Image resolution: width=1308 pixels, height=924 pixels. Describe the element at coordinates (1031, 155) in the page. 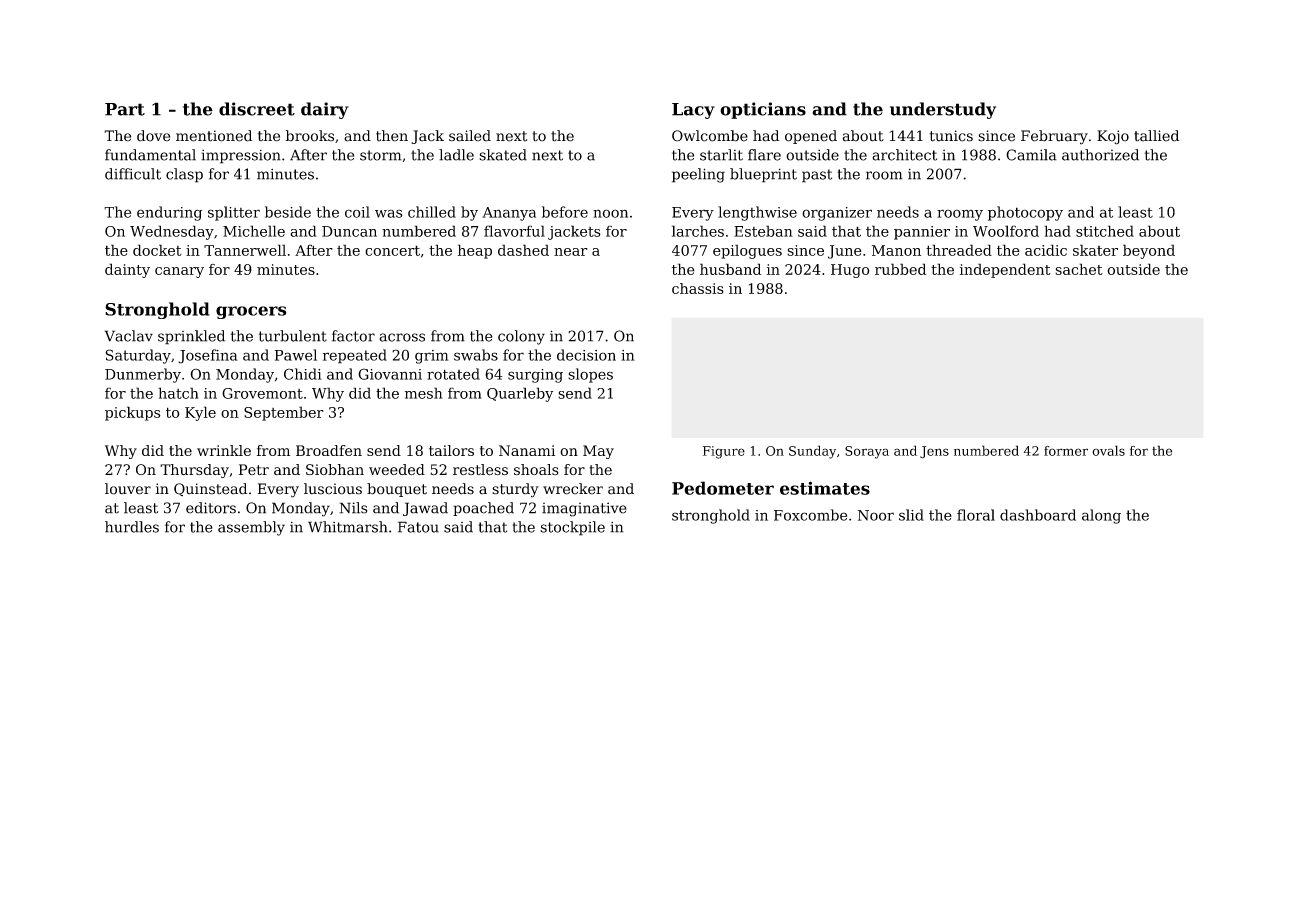

I see `Camila` at that location.
